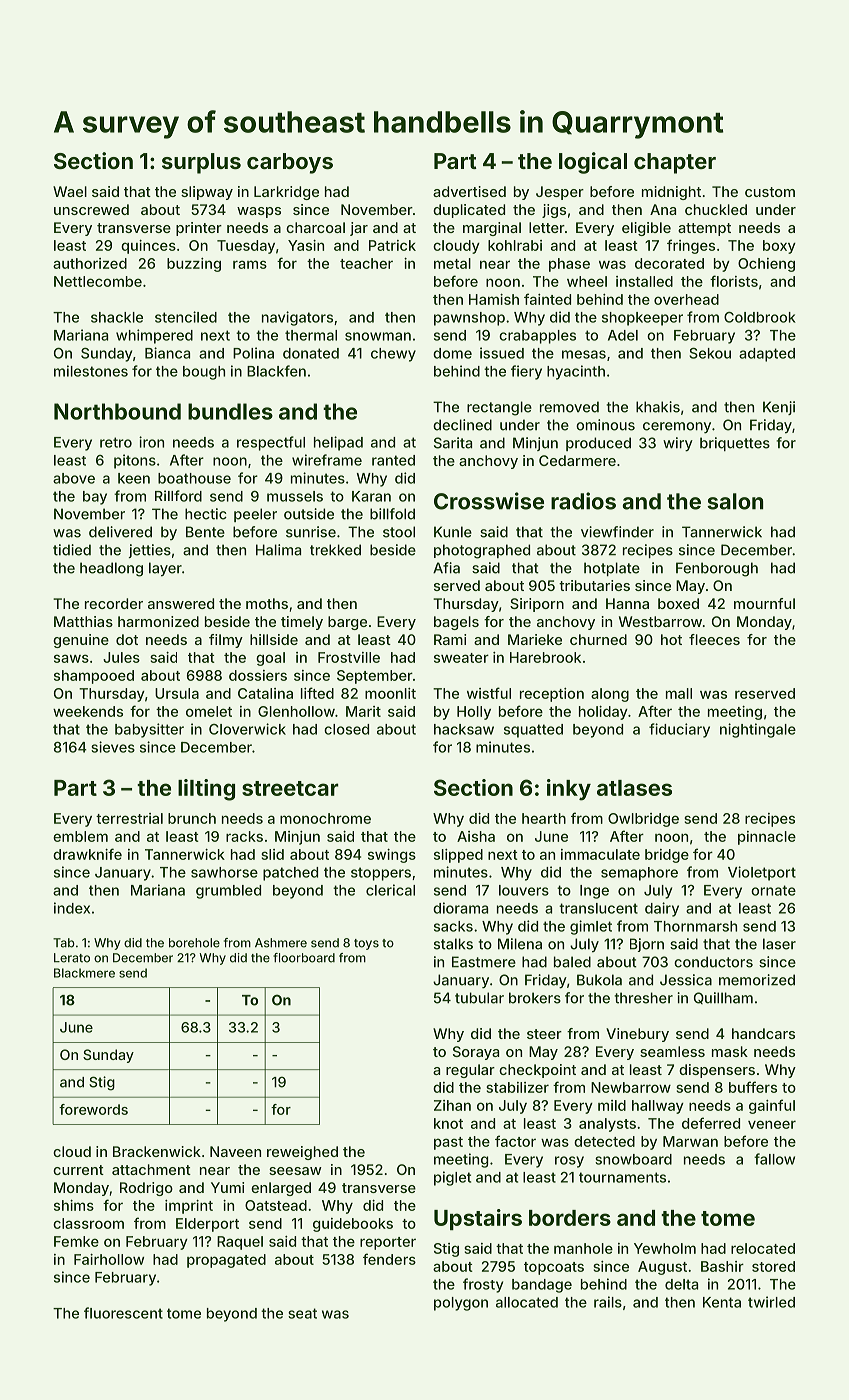 The height and width of the image is (1400, 849). What do you see at coordinates (371, 496) in the image?
I see `Karan` at bounding box center [371, 496].
